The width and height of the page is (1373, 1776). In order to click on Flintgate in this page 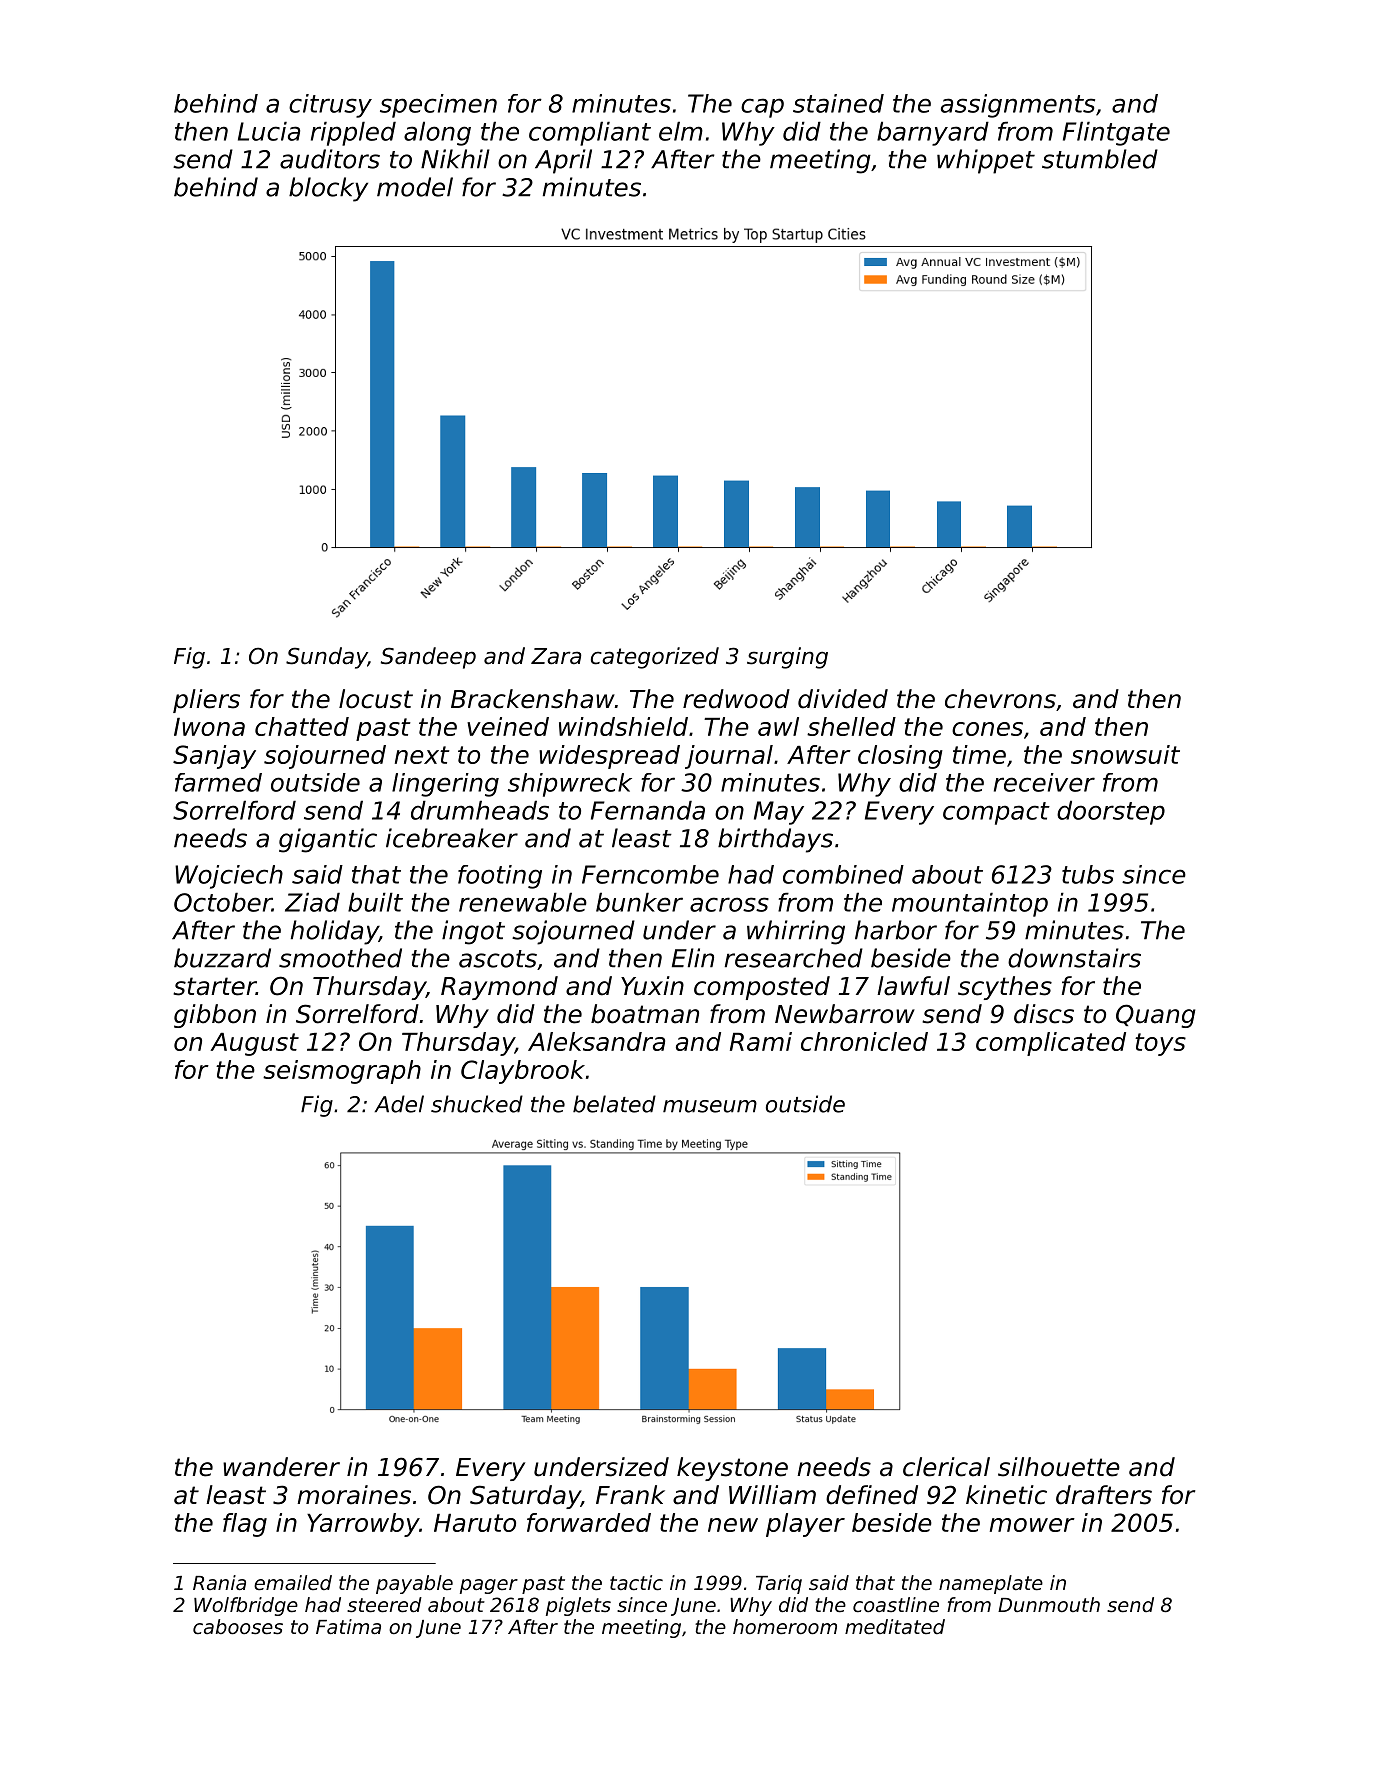, I will do `click(1116, 133)`.
